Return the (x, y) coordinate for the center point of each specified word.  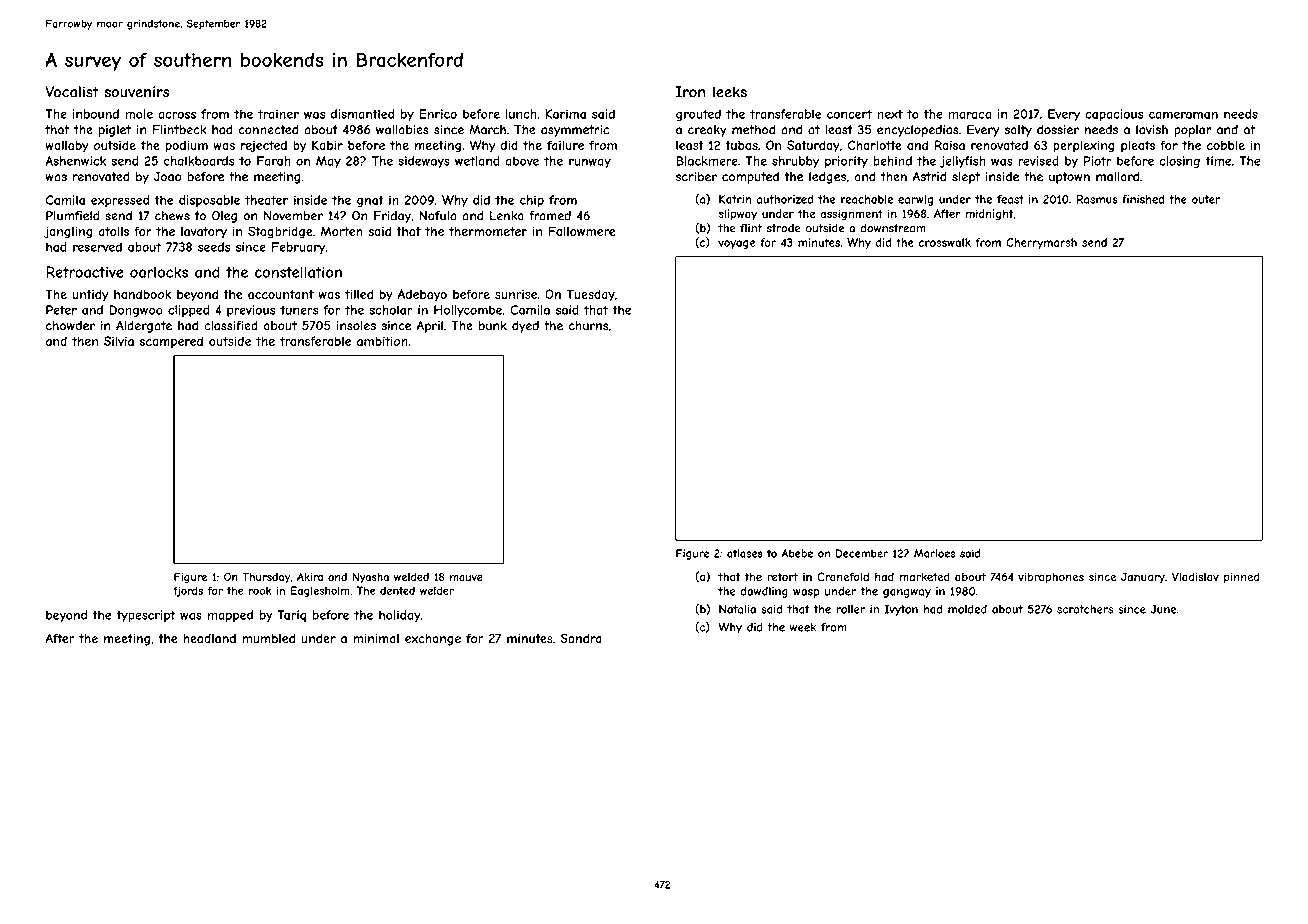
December (862, 553)
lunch (521, 114)
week (803, 627)
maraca (969, 115)
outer (1206, 199)
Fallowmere (582, 231)
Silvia (119, 341)
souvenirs (136, 92)
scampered (171, 342)
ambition (382, 341)
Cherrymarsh (1041, 243)
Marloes (934, 553)
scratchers (1085, 609)
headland (209, 638)
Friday (392, 217)
